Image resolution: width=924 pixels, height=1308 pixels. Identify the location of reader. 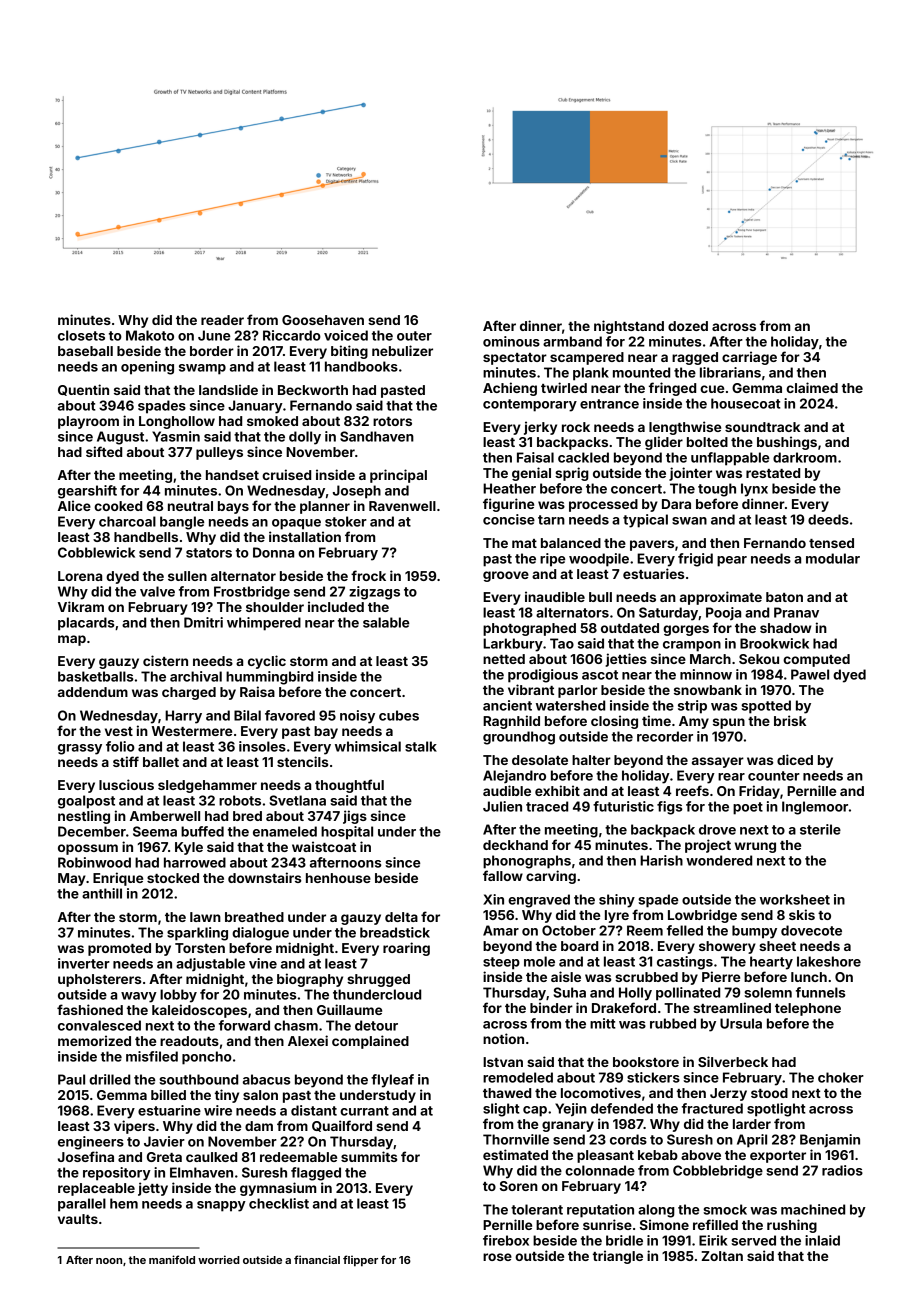
(222, 320).
